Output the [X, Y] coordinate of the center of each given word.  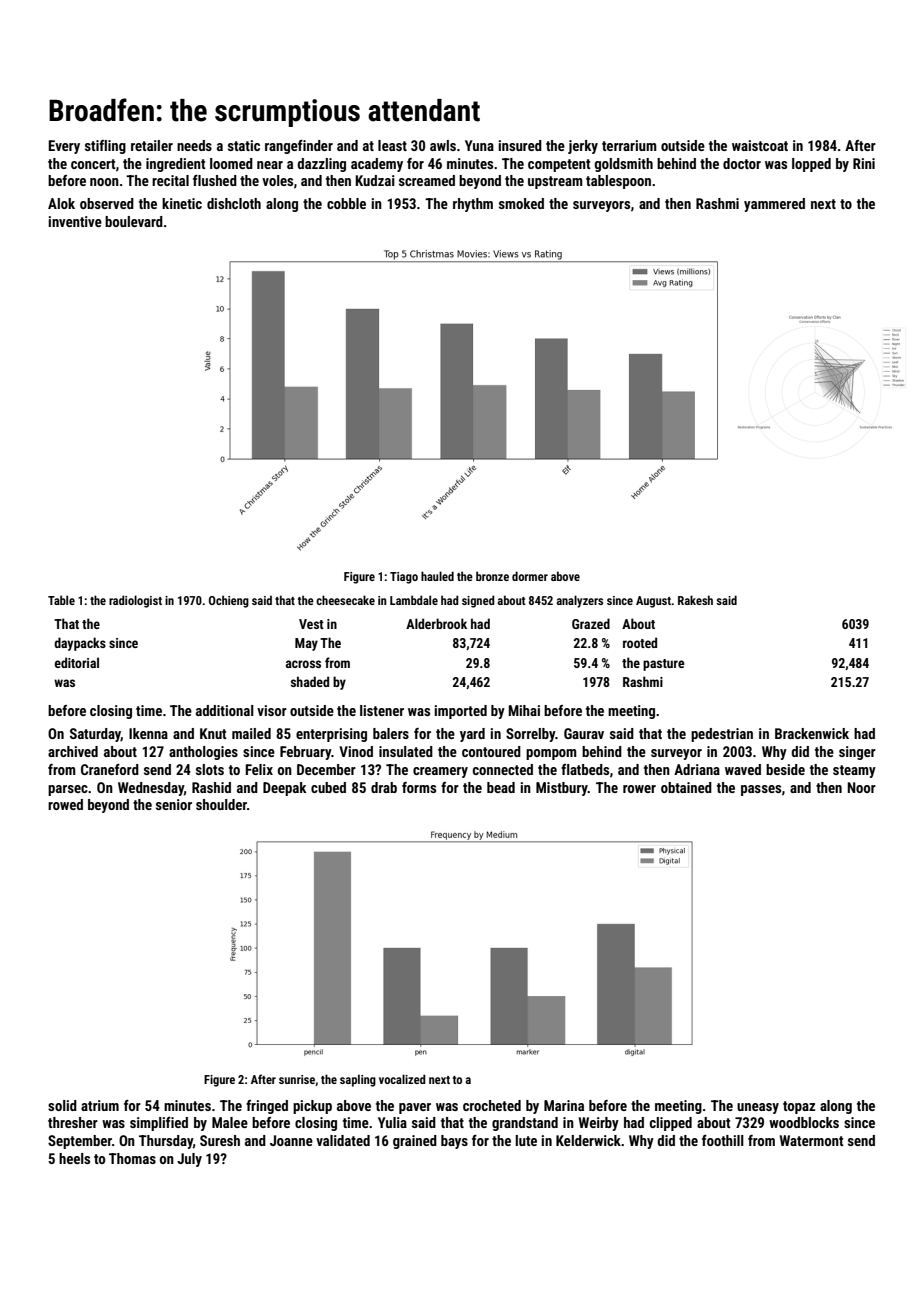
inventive [75, 221]
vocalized [402, 1079]
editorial [77, 662]
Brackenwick [812, 733]
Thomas [132, 1158]
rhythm [473, 205]
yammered [774, 205]
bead [501, 787]
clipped [671, 1124]
